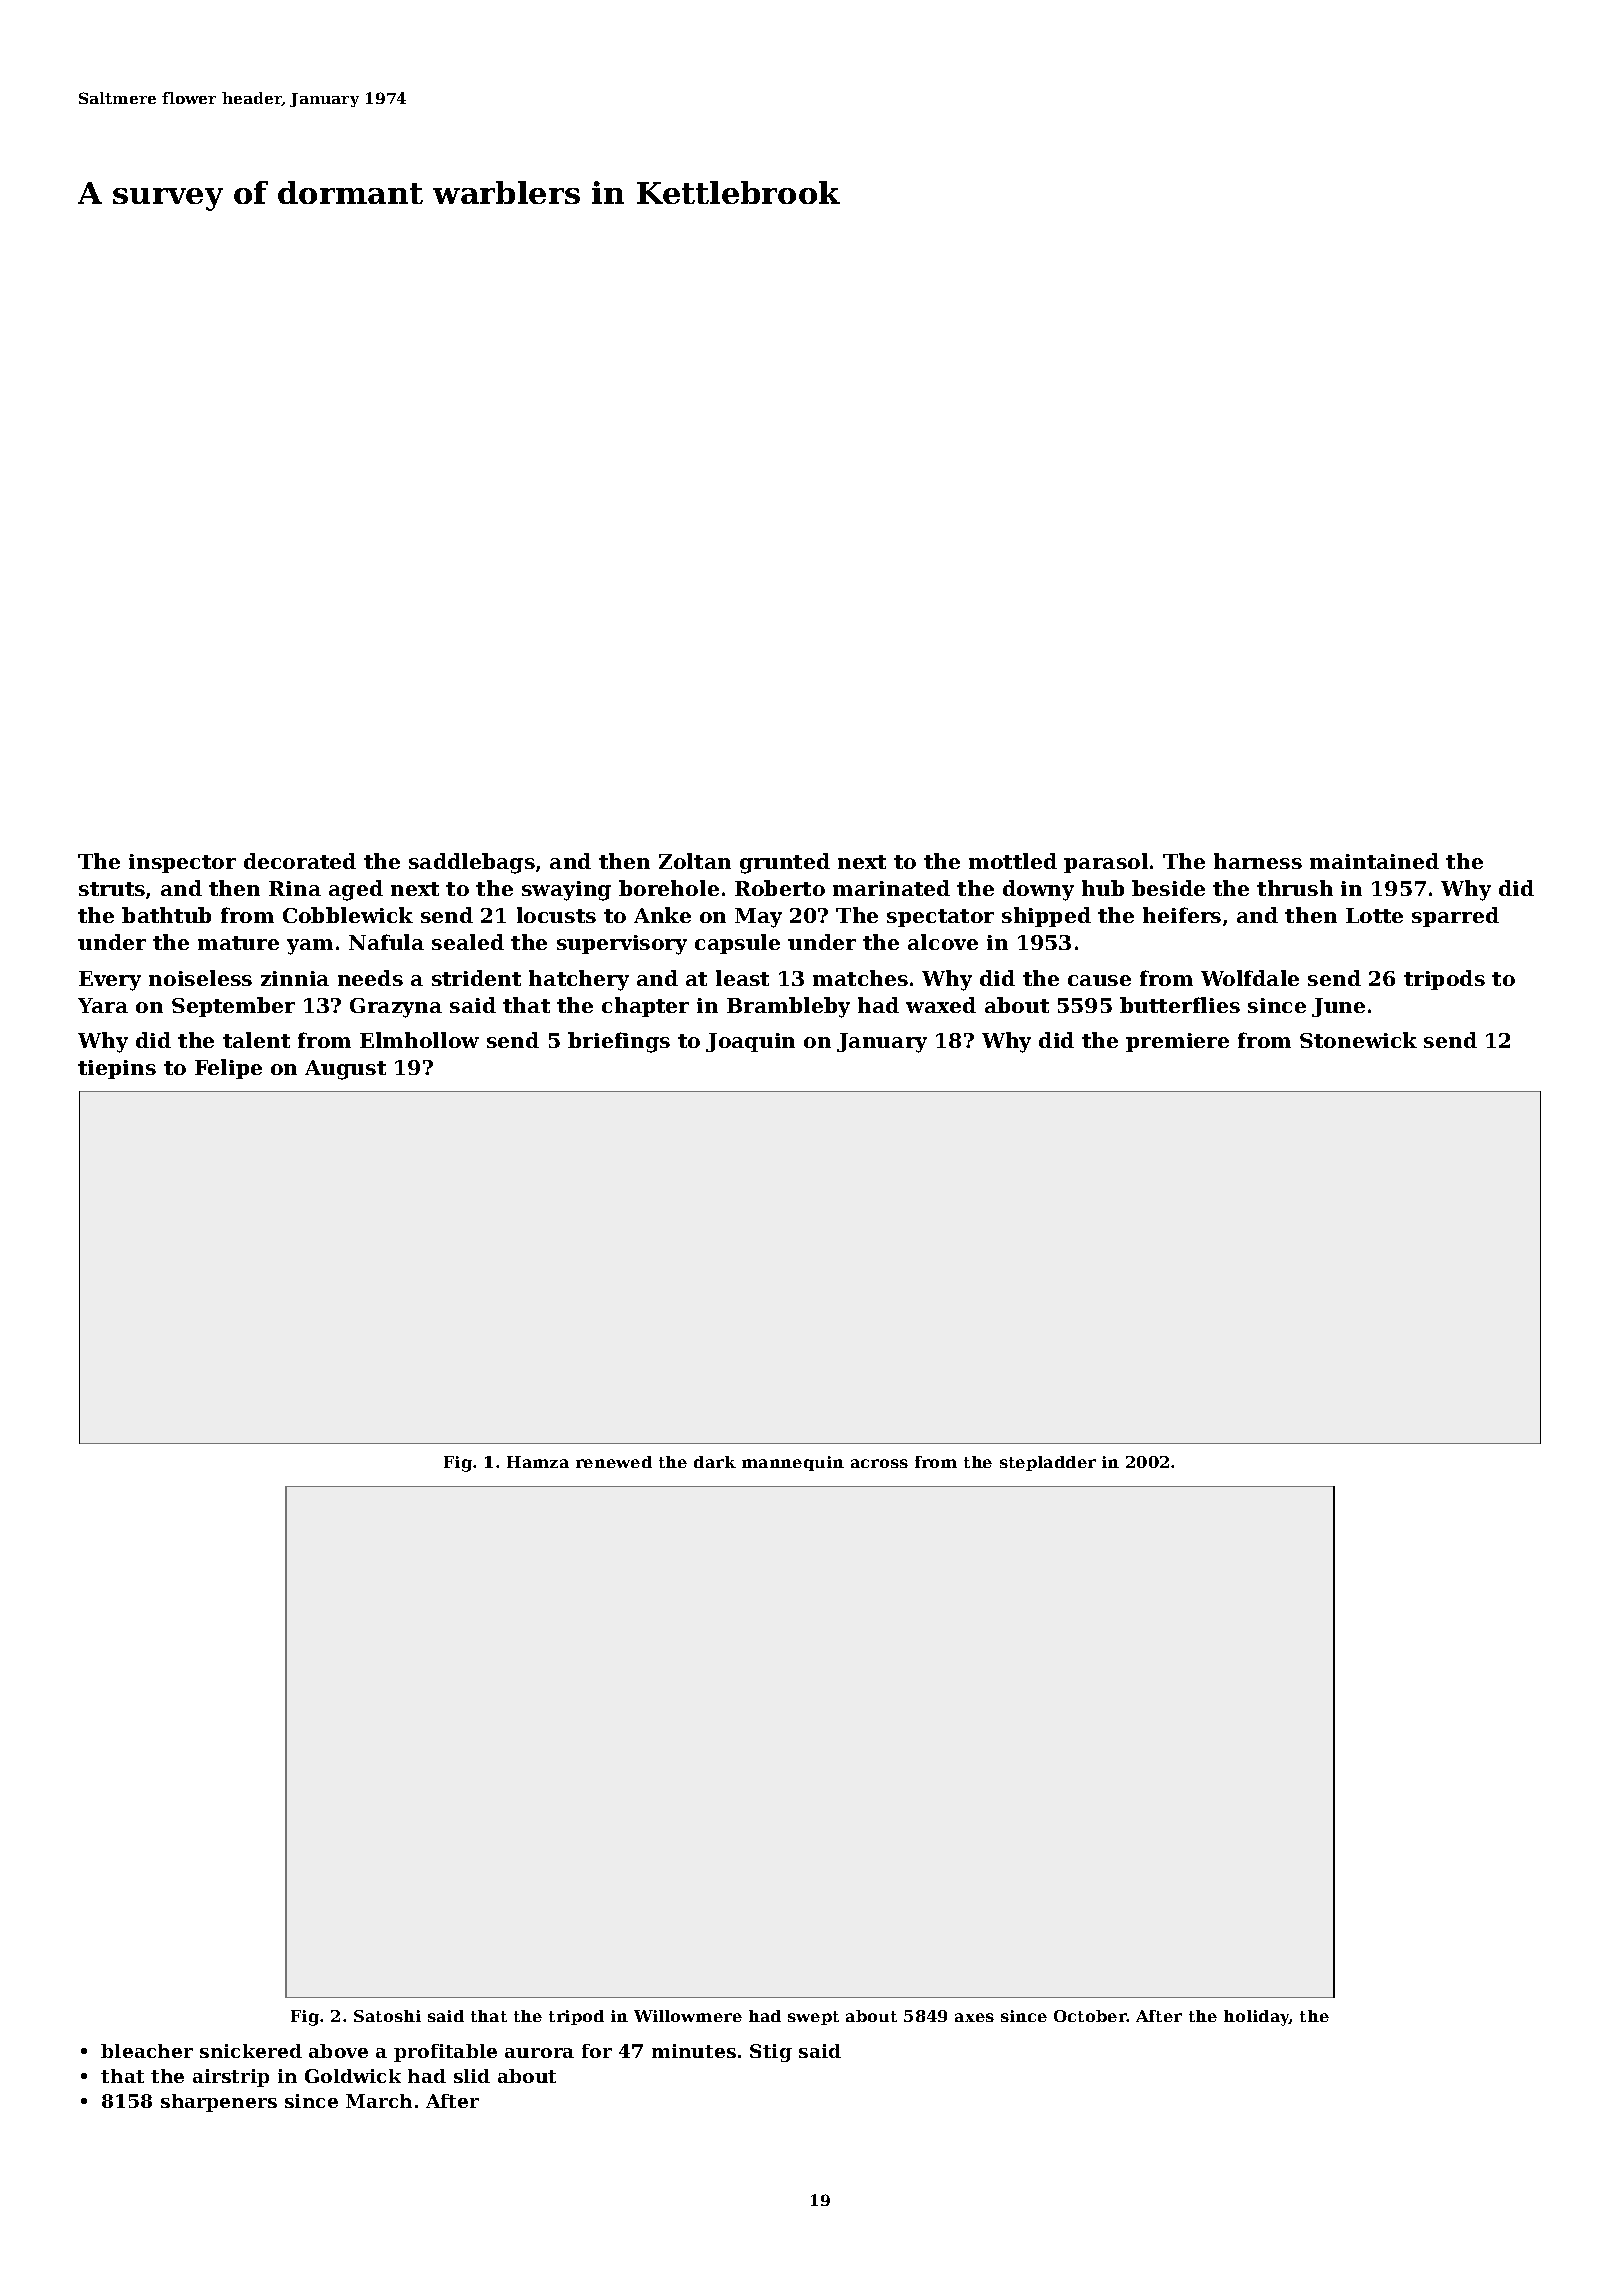  Describe the element at coordinates (1168, 888) in the screenshot. I see `beside` at that location.
